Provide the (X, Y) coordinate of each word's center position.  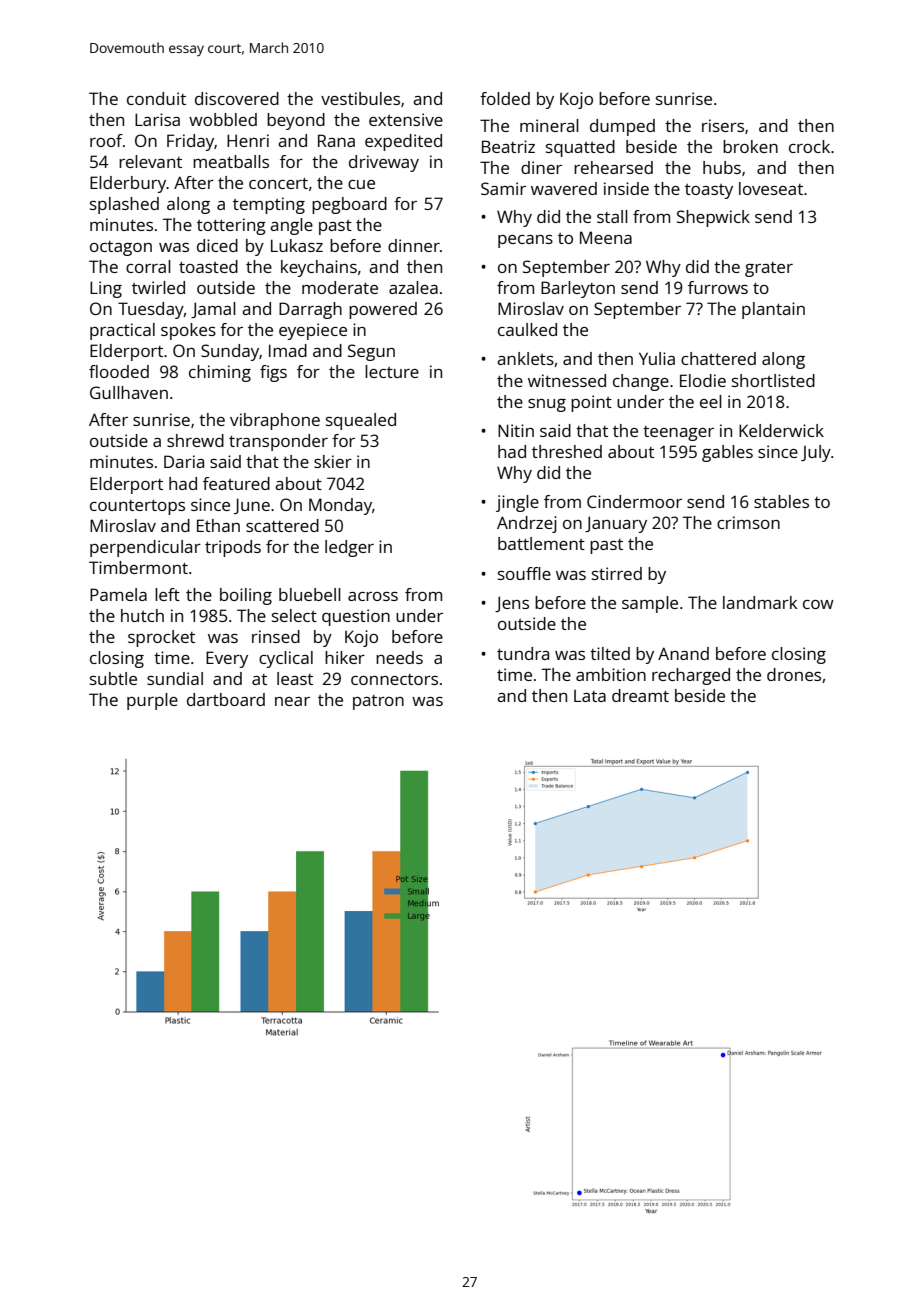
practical (122, 331)
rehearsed (613, 167)
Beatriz (508, 146)
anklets (525, 358)
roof (106, 140)
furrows (718, 287)
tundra (523, 653)
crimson (748, 522)
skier (333, 461)
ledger (349, 548)
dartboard (226, 699)
